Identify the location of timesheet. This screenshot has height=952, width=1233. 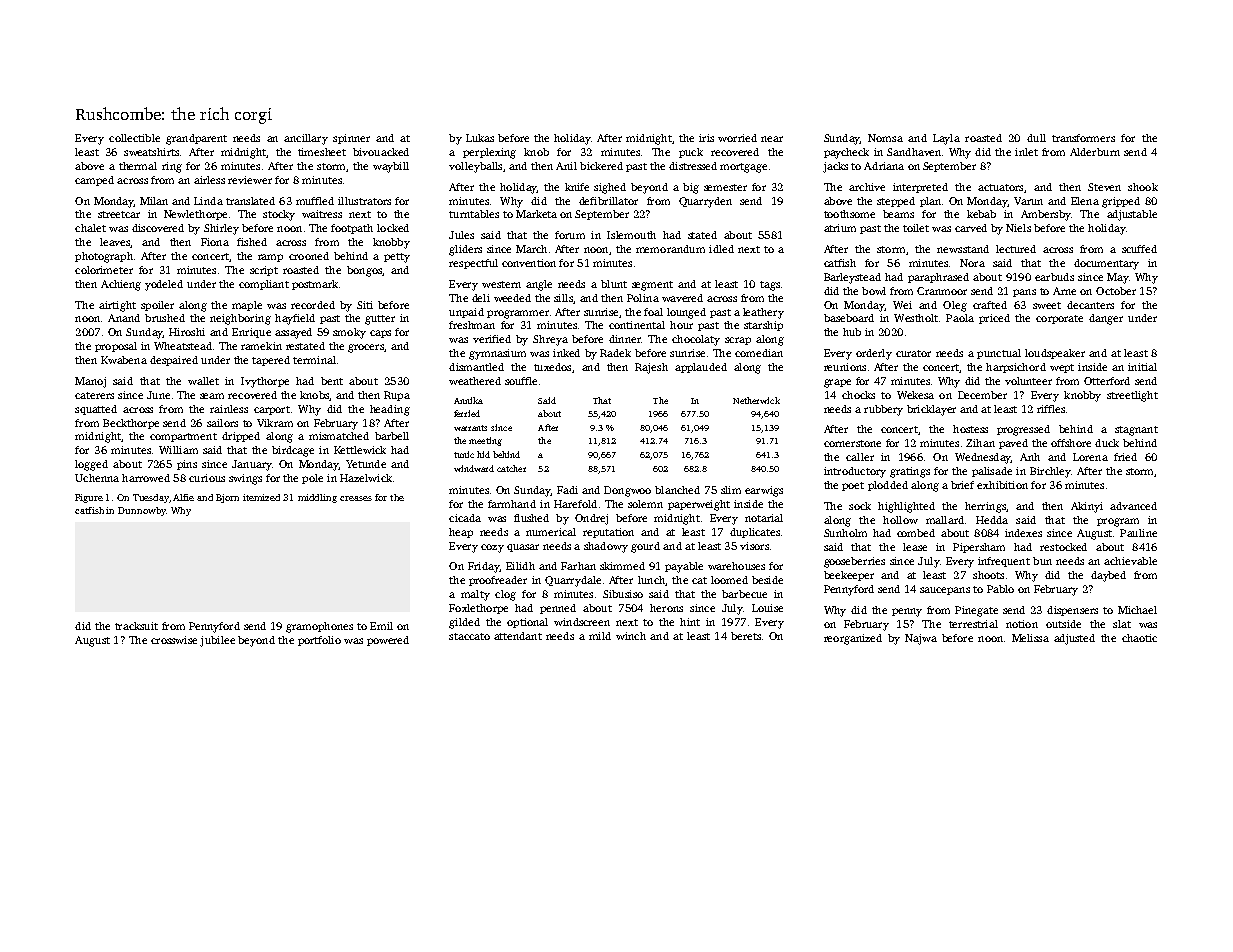
(322, 152).
